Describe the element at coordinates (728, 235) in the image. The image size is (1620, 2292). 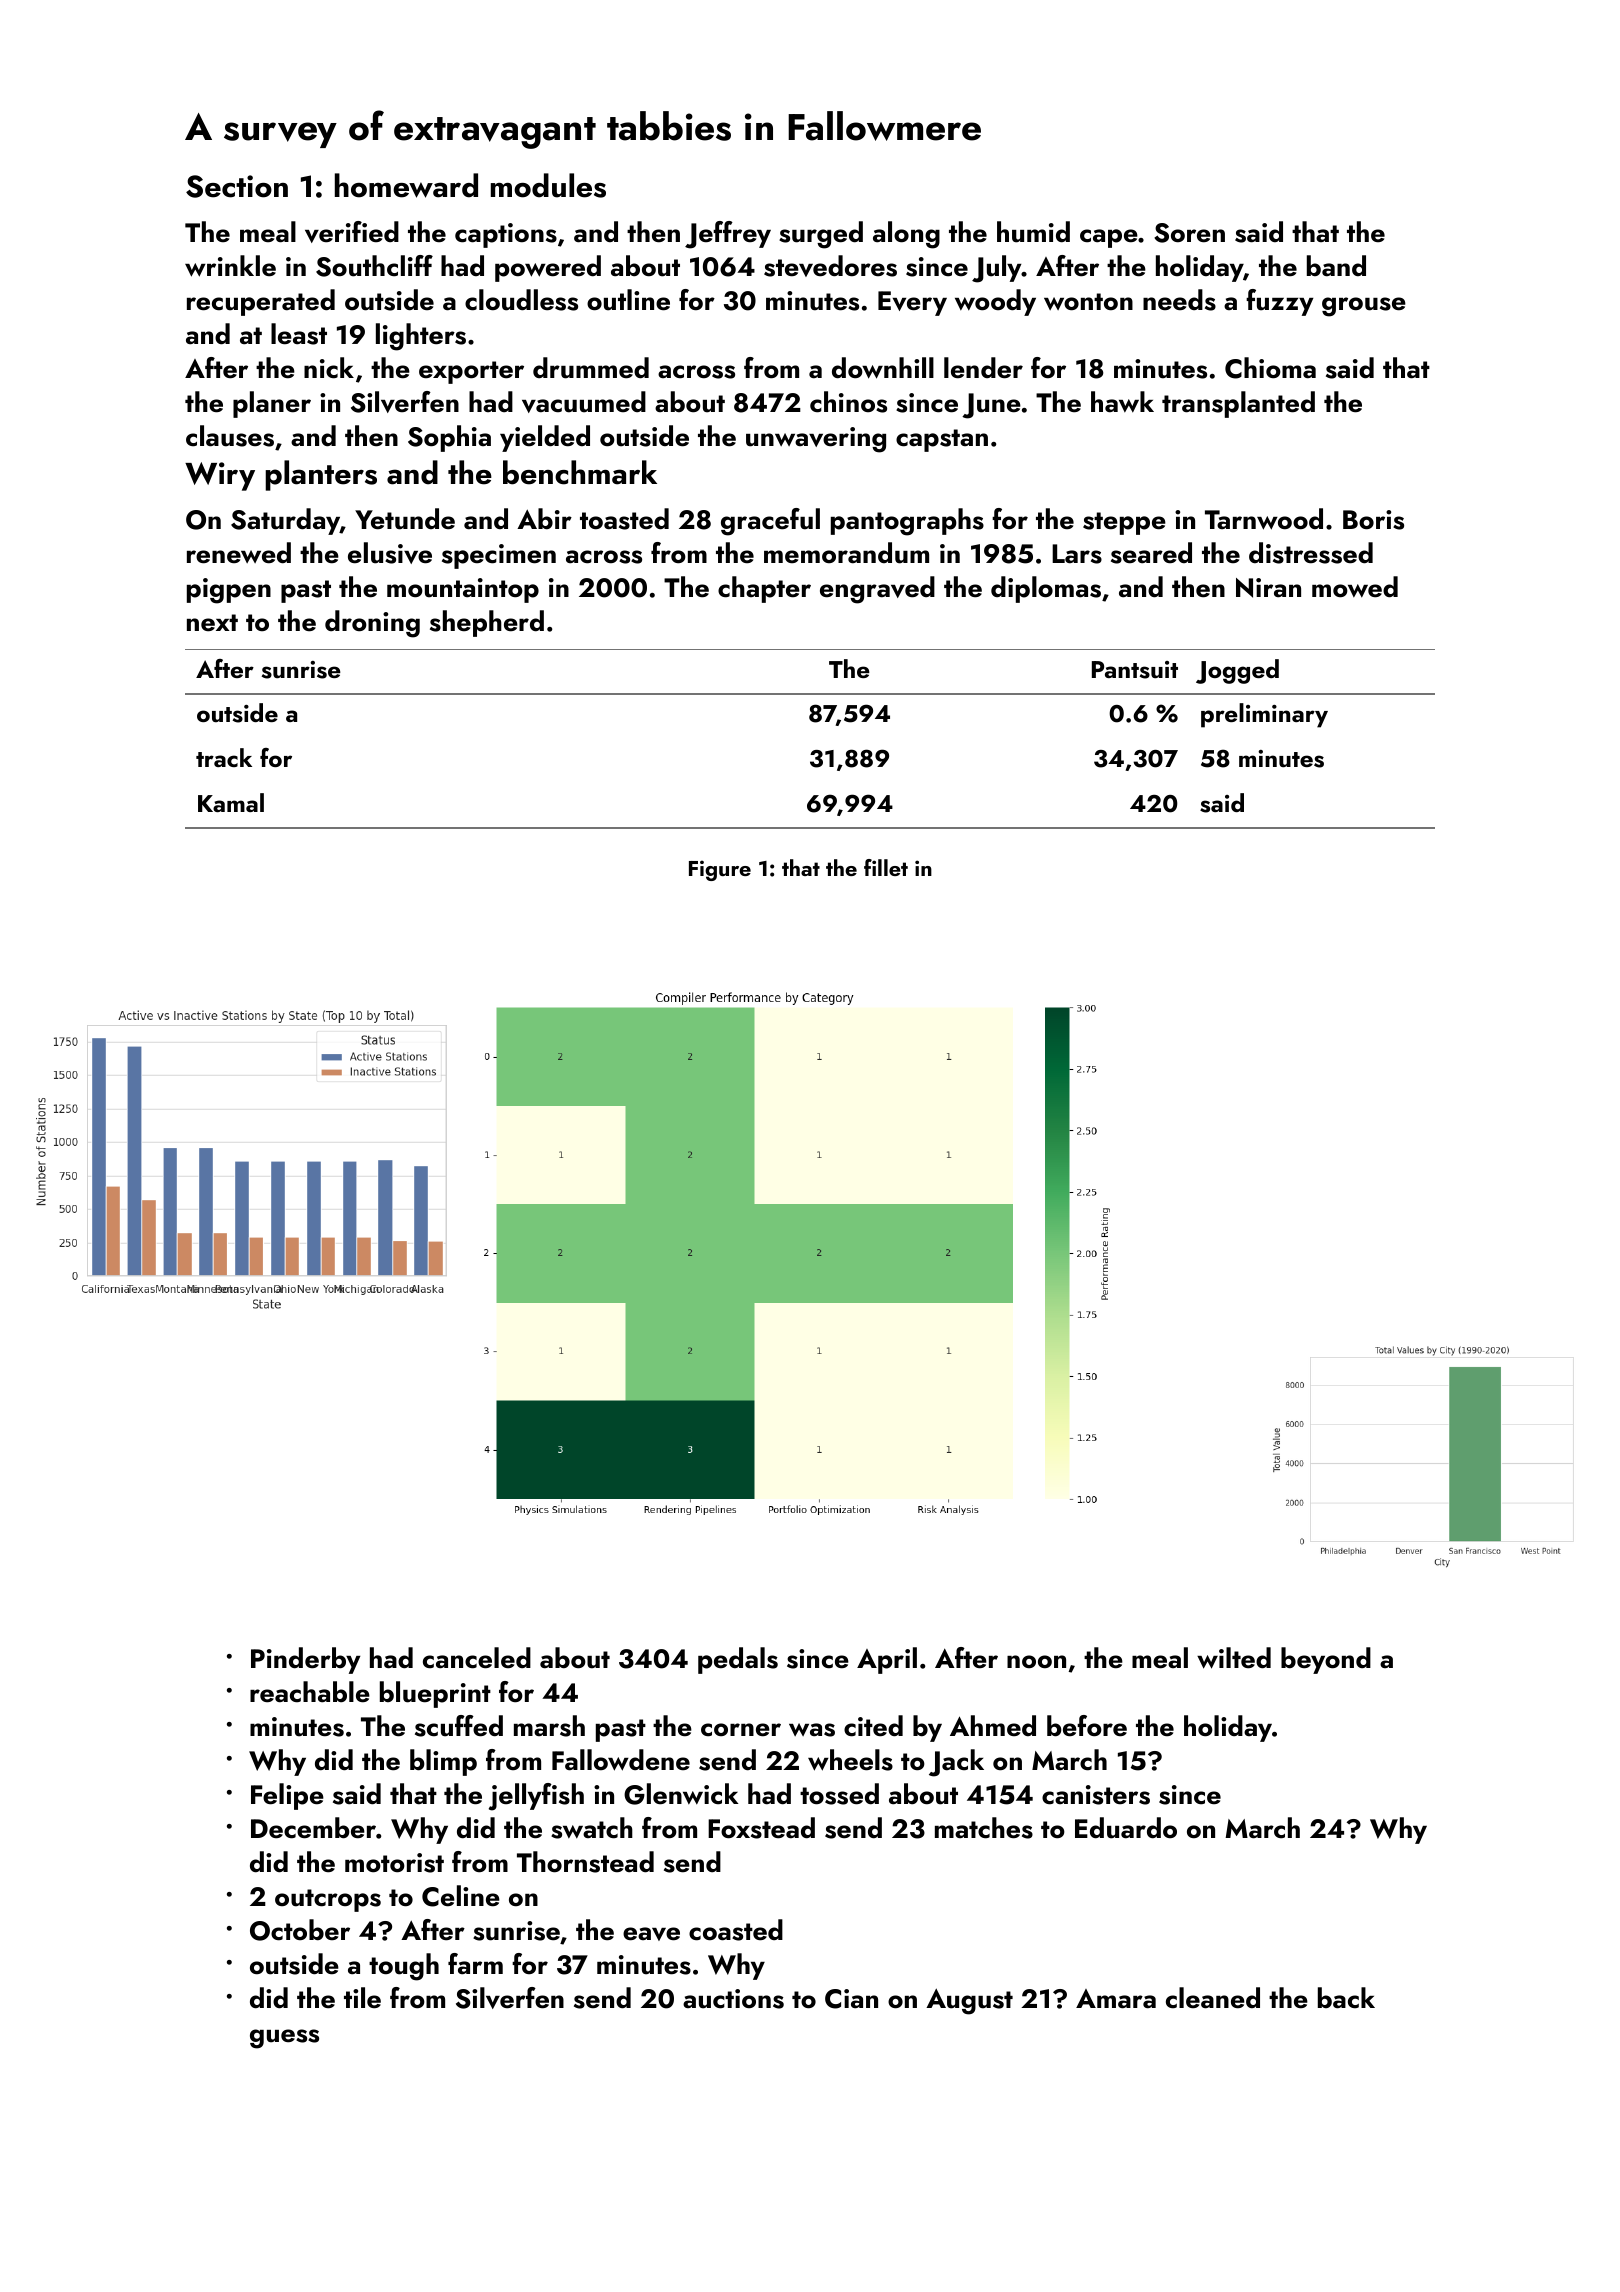
I see `Jeffrey` at that location.
